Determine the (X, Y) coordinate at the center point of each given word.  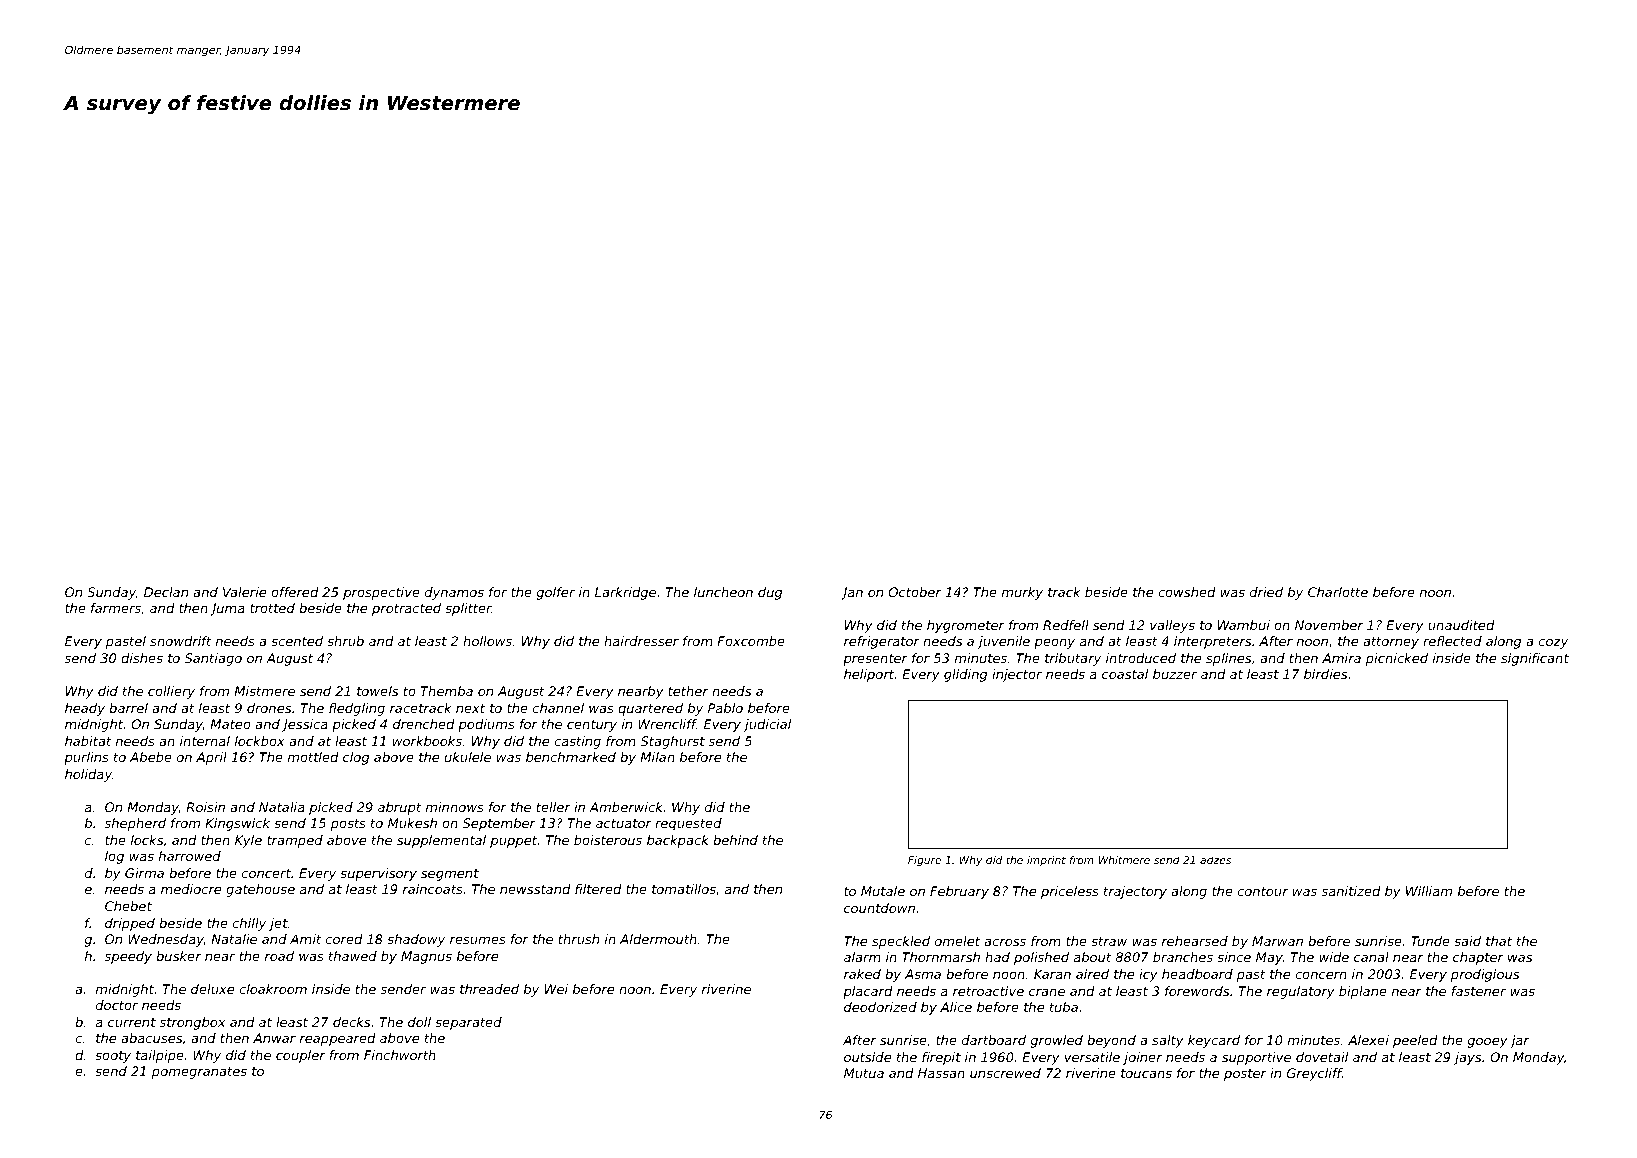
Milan (657, 757)
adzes (1215, 860)
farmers (116, 608)
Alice (956, 1007)
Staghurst (673, 742)
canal (1371, 957)
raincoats (433, 889)
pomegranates (199, 1073)
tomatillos (684, 889)
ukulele (468, 757)
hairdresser (641, 641)
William (1429, 891)
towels (377, 691)
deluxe (212, 989)
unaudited (1461, 625)
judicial (767, 725)
